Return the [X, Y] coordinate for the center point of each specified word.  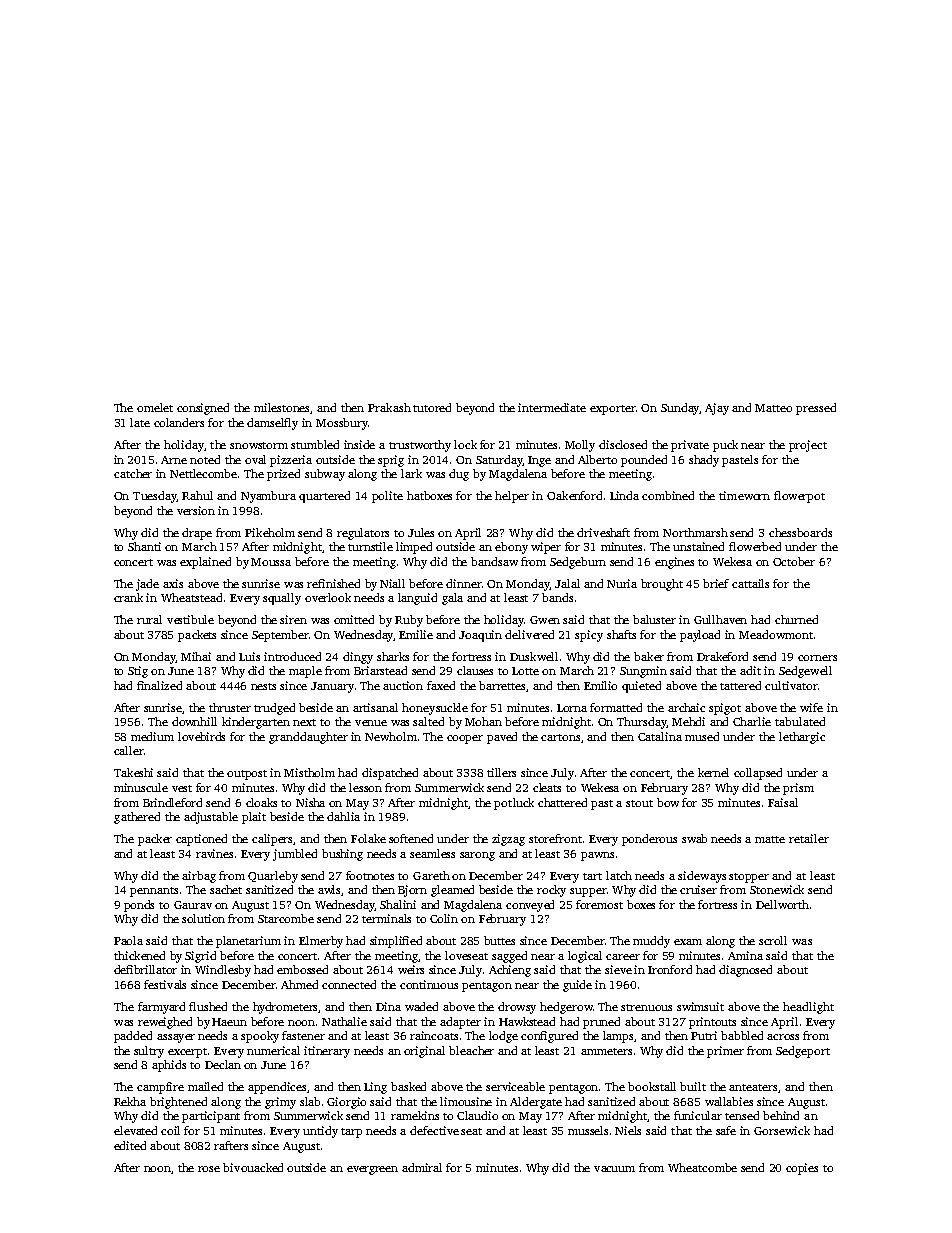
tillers [501, 772]
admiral [422, 1167]
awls [330, 890]
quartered [324, 497]
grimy [280, 1103]
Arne [174, 460]
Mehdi [688, 721]
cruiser [698, 889]
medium [152, 736]
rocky [551, 891]
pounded [644, 461]
